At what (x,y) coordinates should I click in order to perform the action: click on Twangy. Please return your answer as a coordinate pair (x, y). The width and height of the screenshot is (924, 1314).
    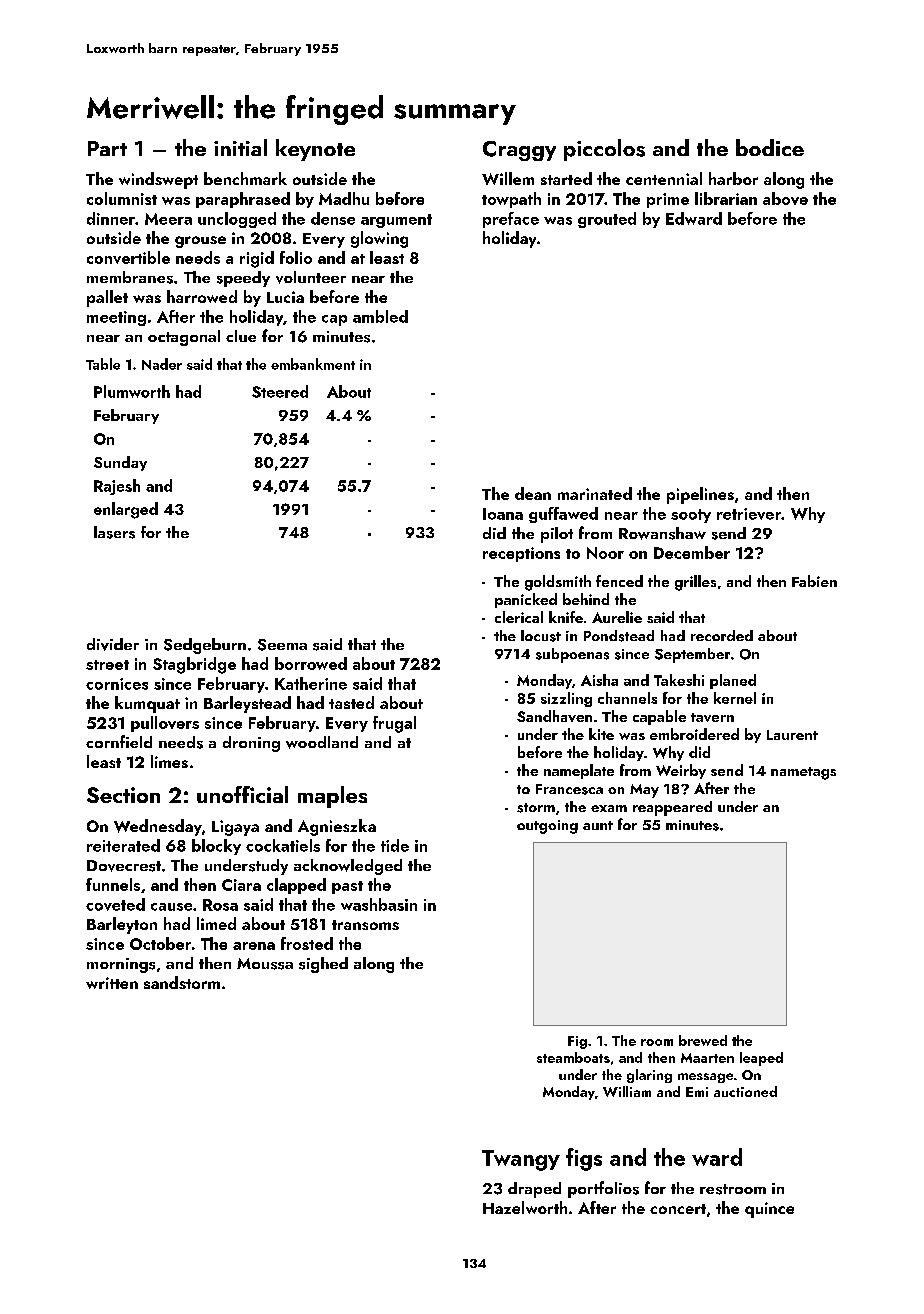
    Looking at the image, I should click on (521, 1160).
